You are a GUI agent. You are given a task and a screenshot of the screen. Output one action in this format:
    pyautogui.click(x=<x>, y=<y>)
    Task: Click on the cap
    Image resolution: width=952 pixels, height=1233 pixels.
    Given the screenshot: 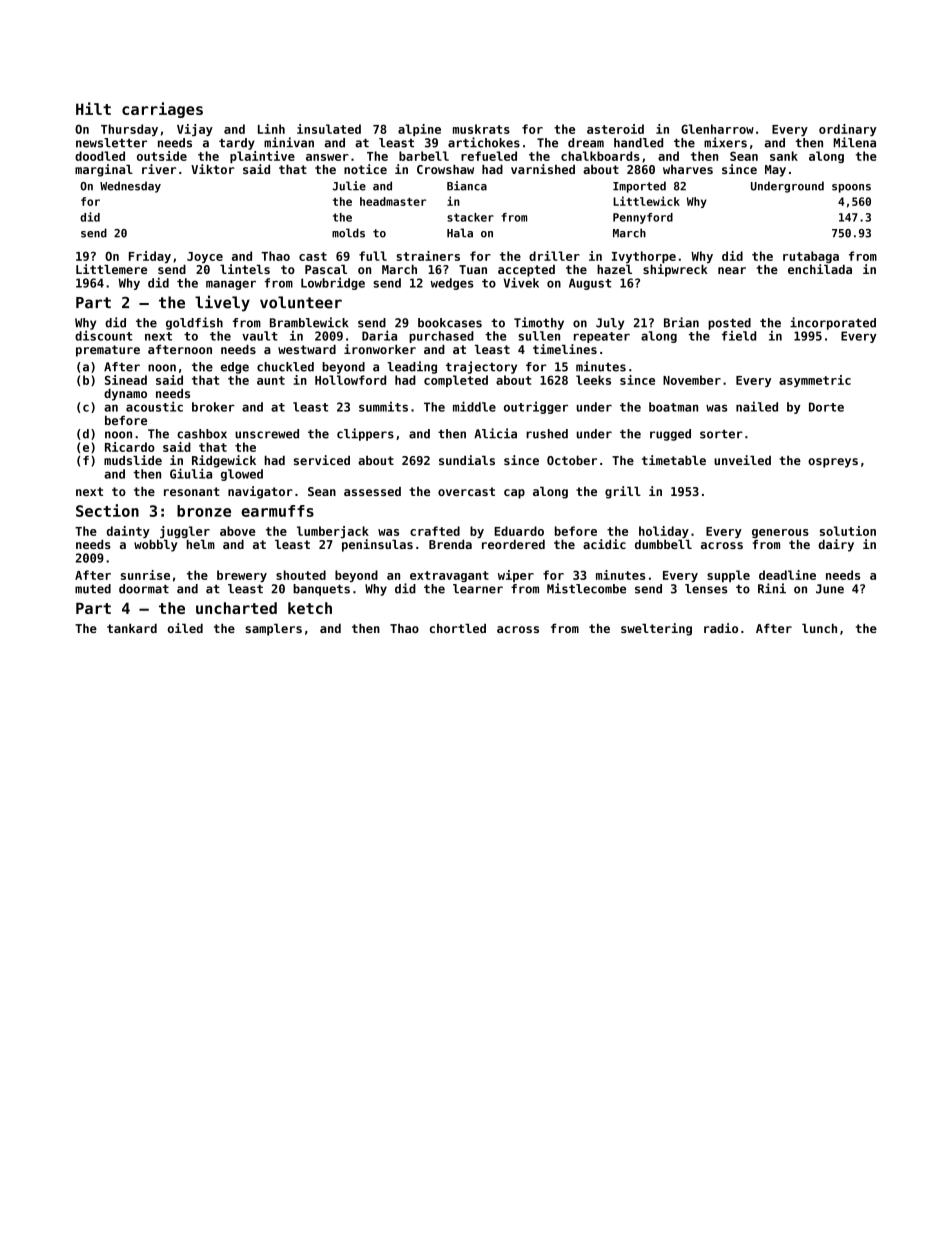 What is the action you would take?
    pyautogui.click(x=514, y=494)
